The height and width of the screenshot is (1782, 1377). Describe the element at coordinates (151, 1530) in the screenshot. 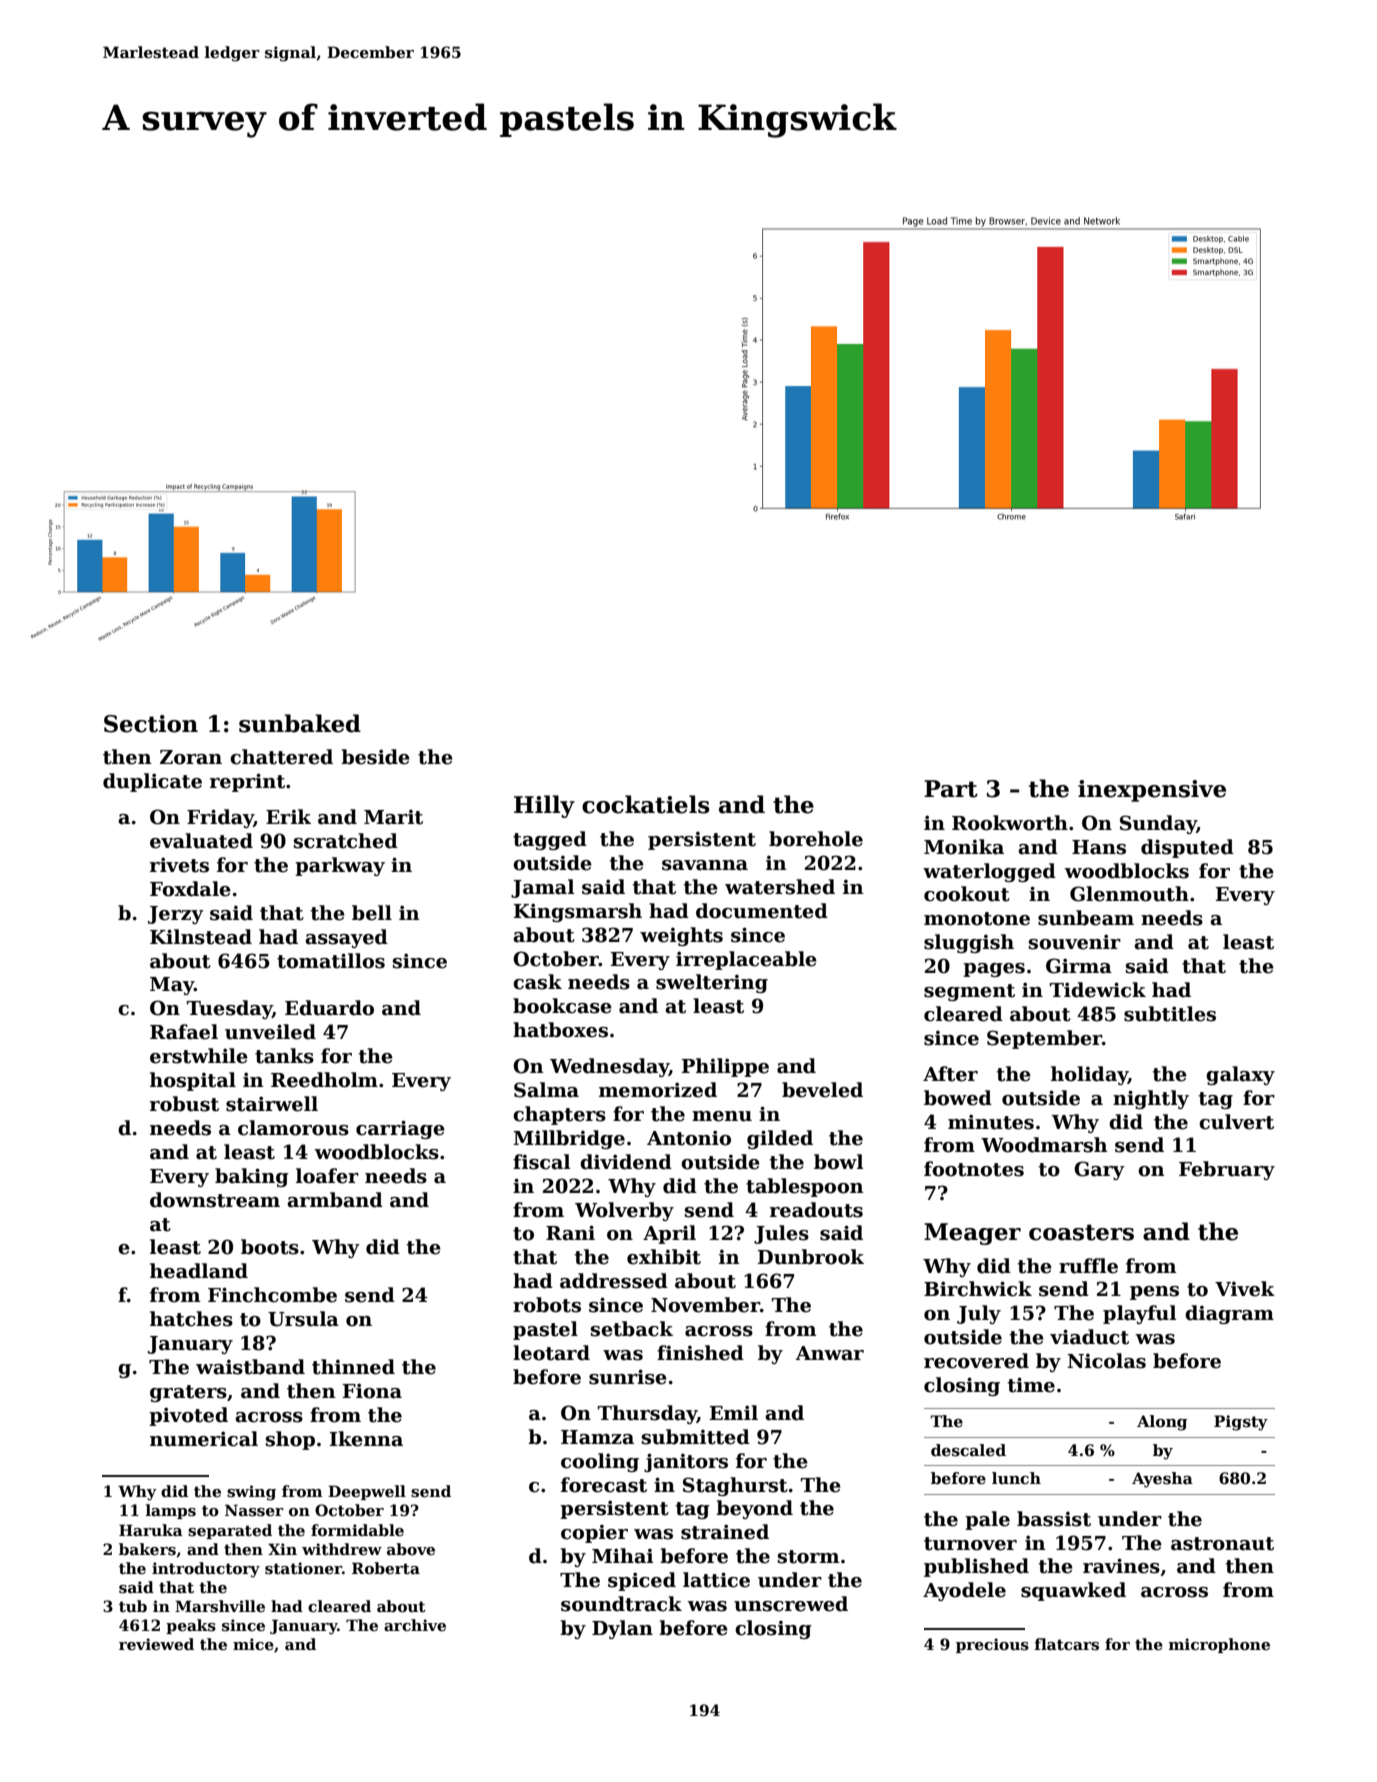

I see `Haruka` at that location.
